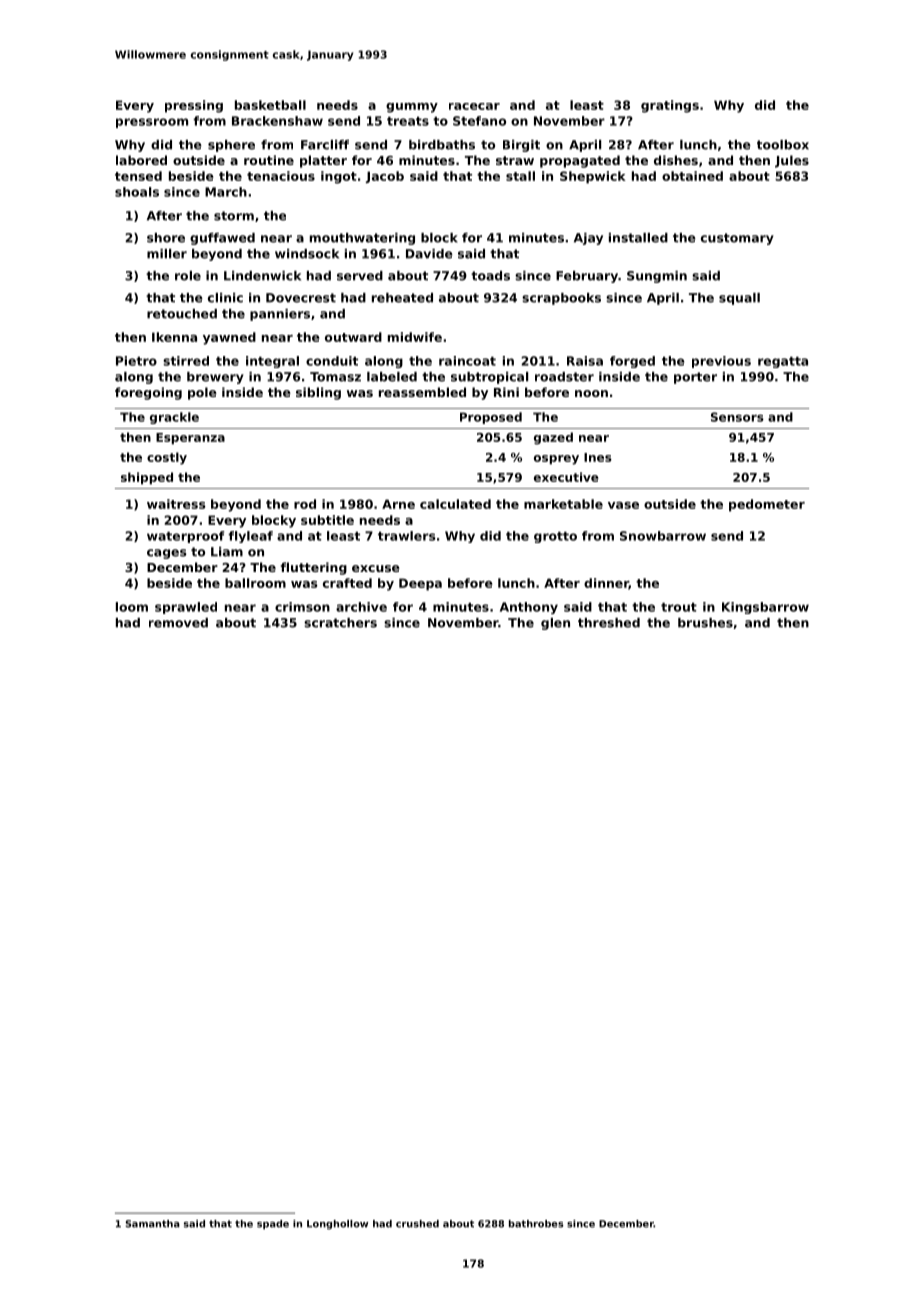  What do you see at coordinates (147, 478) in the screenshot?
I see `shipped` at bounding box center [147, 478].
